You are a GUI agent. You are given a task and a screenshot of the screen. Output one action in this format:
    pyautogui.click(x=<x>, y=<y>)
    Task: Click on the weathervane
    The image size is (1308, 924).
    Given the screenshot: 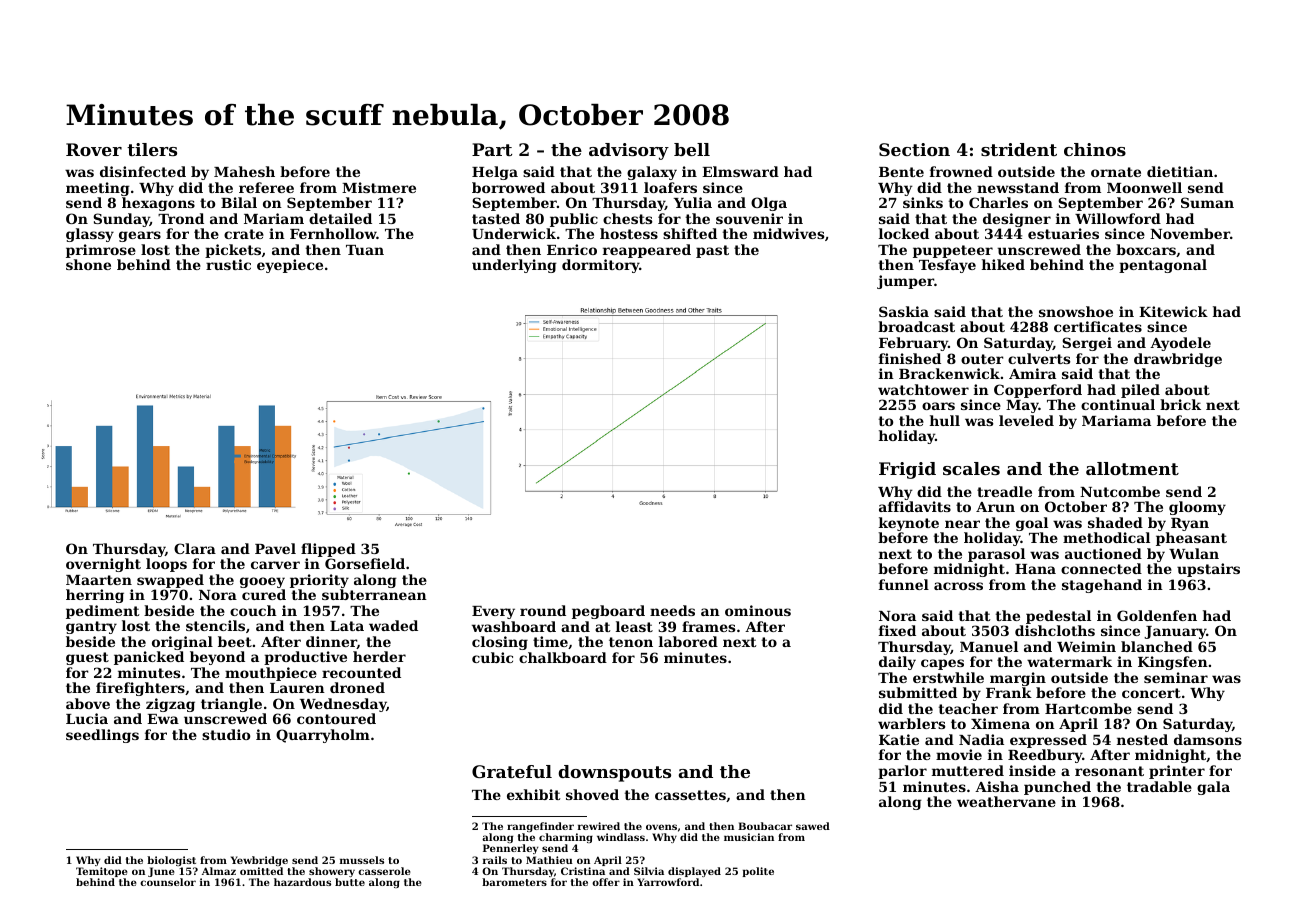 What is the action you would take?
    pyautogui.click(x=1006, y=801)
